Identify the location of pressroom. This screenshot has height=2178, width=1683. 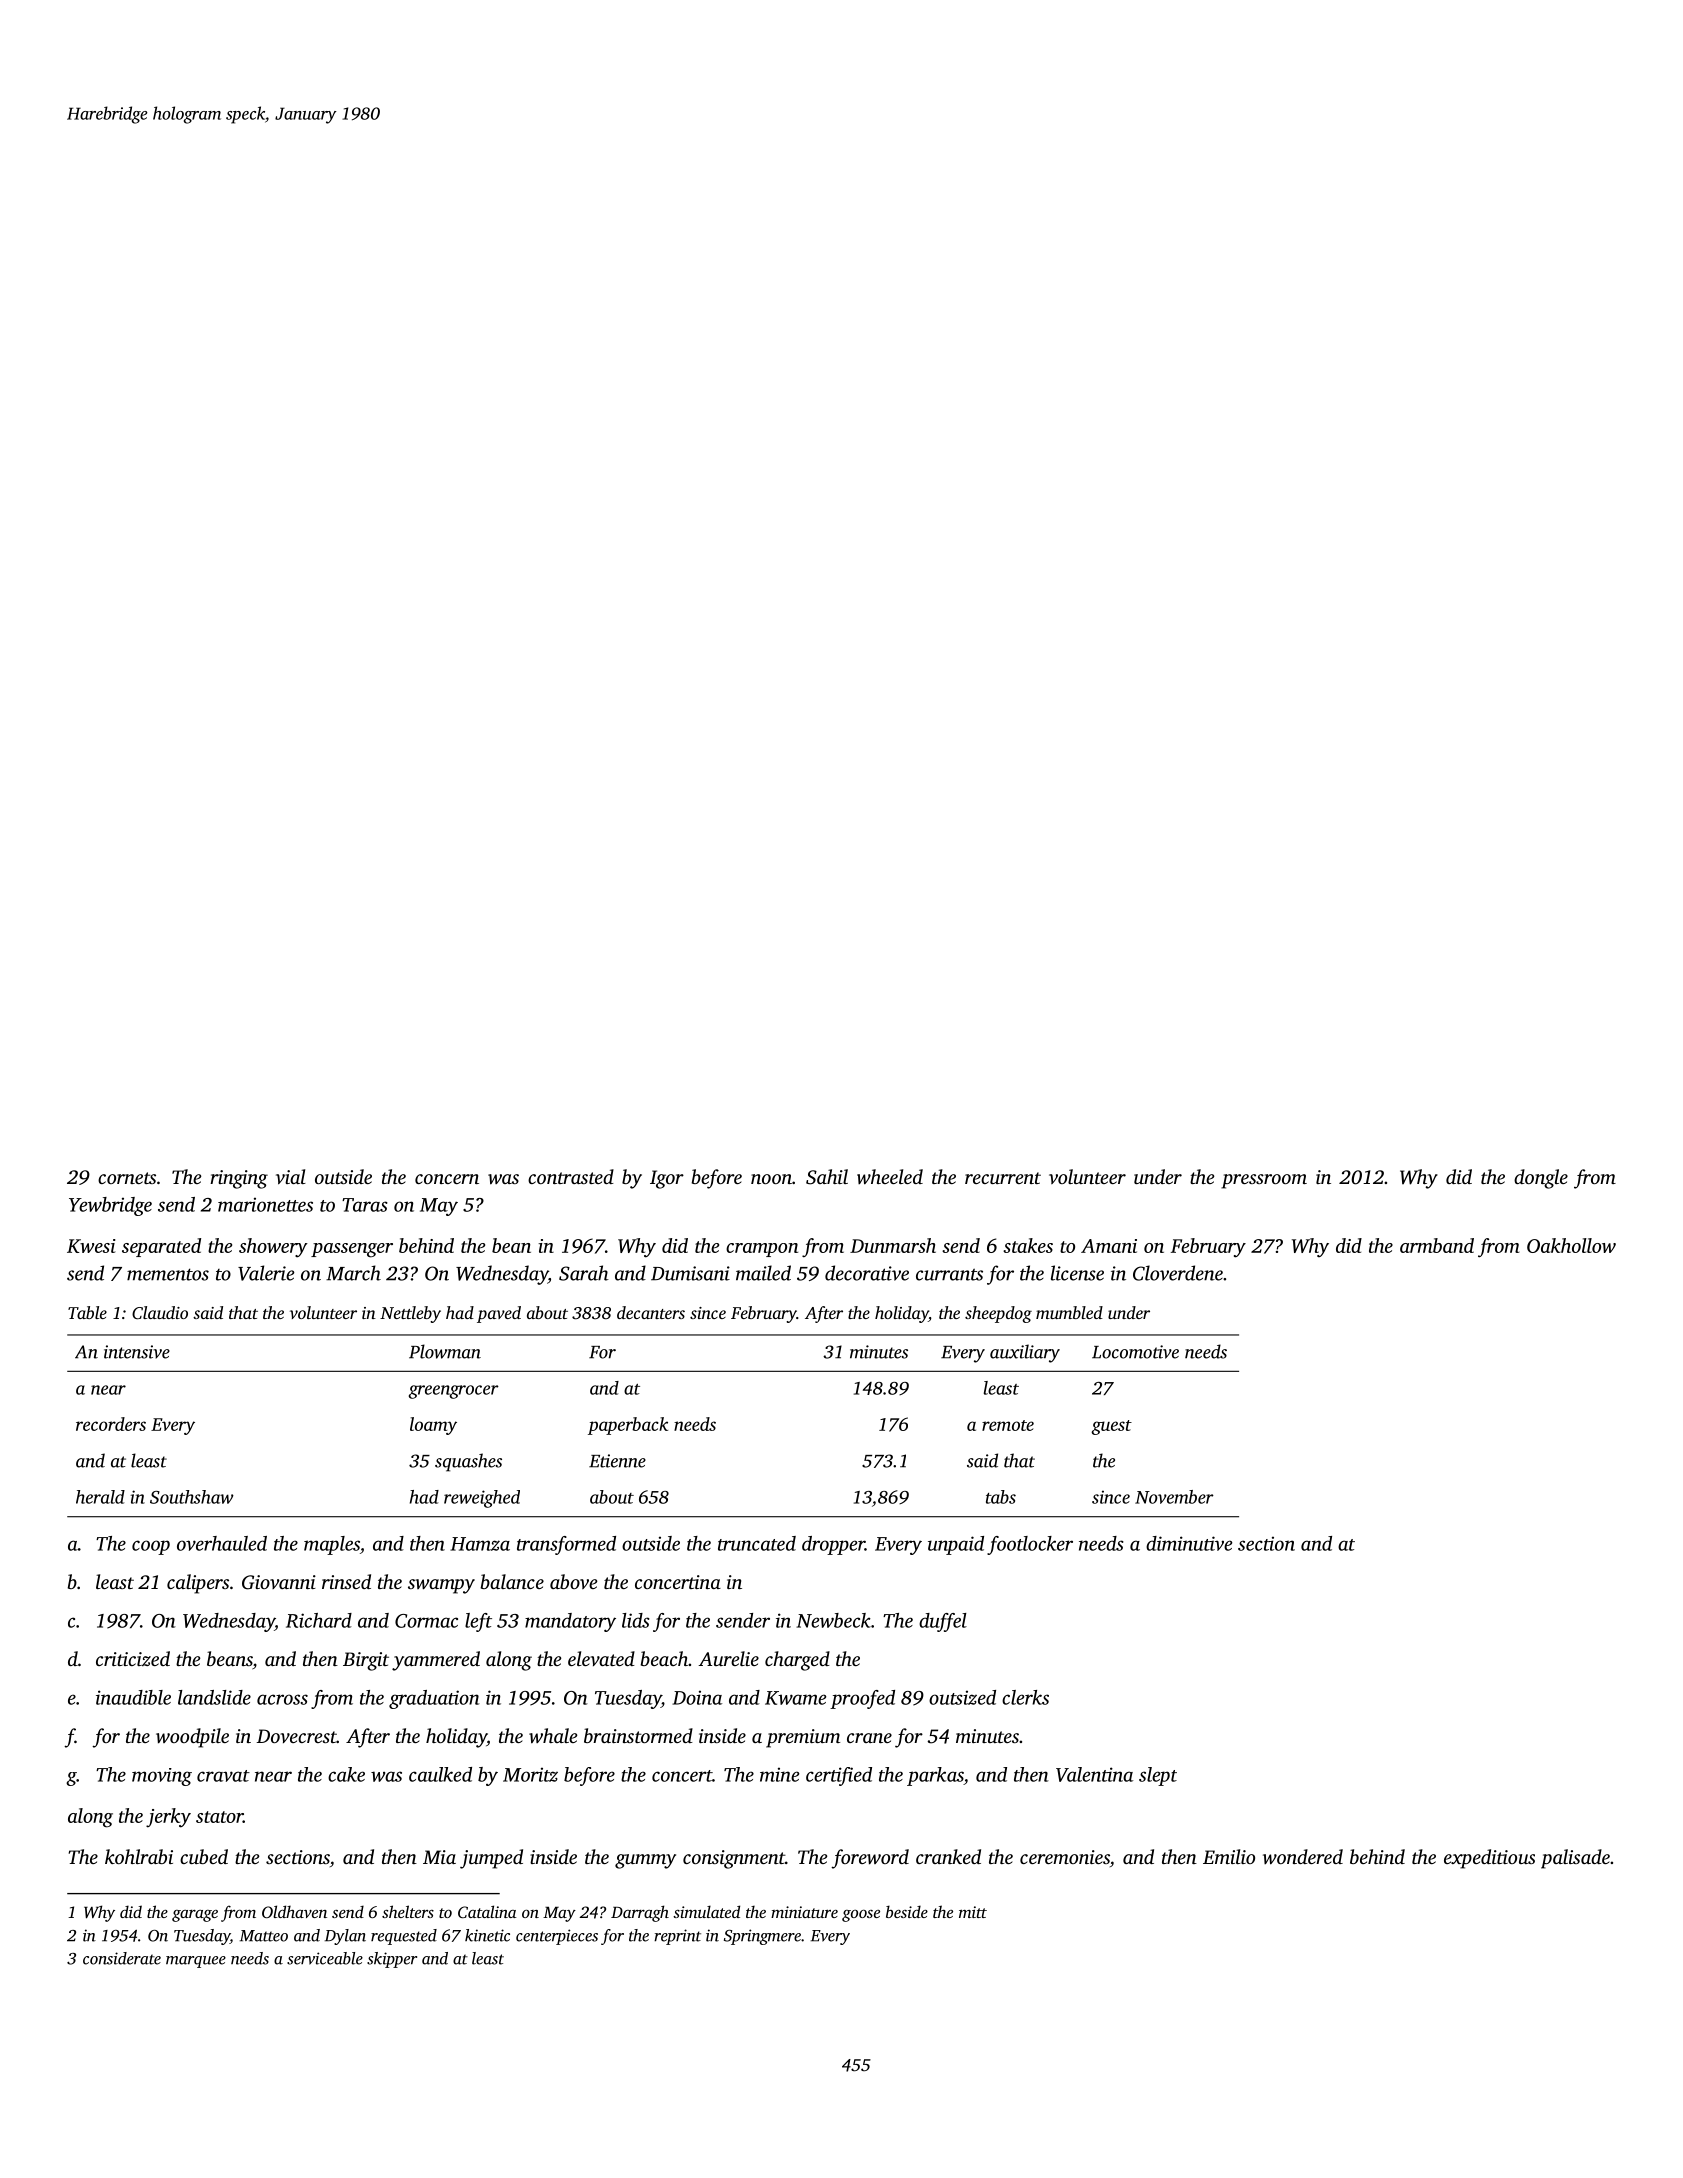
(1264, 1181).
